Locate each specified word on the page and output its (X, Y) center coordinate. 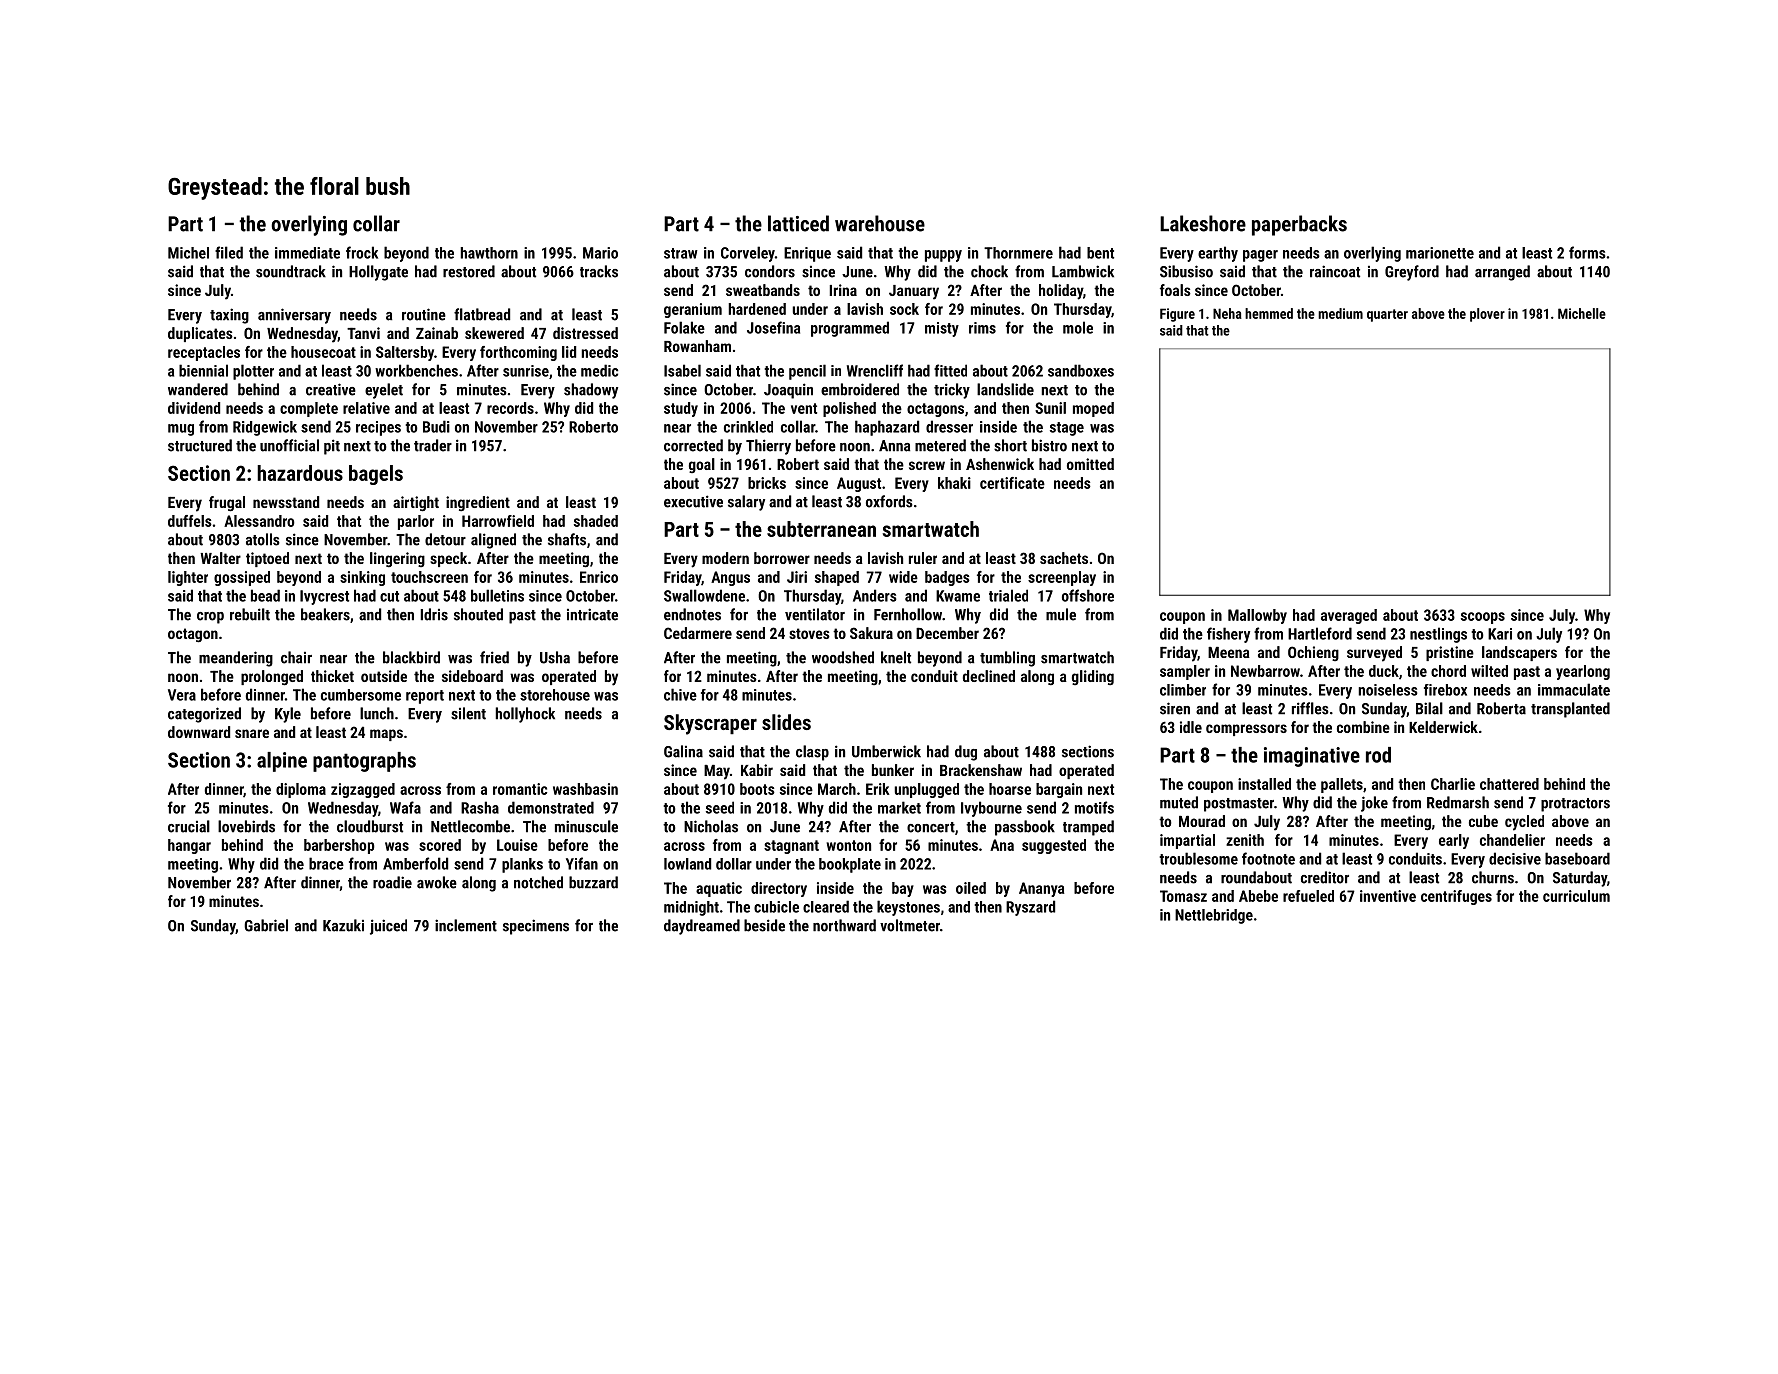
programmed (850, 329)
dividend (194, 408)
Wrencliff (875, 370)
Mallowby (1257, 616)
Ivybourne (991, 809)
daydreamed (702, 927)
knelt (896, 657)
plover (1487, 315)
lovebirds (246, 826)
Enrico (599, 577)
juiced (388, 927)
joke (1374, 804)
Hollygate (378, 273)
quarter (1387, 315)
